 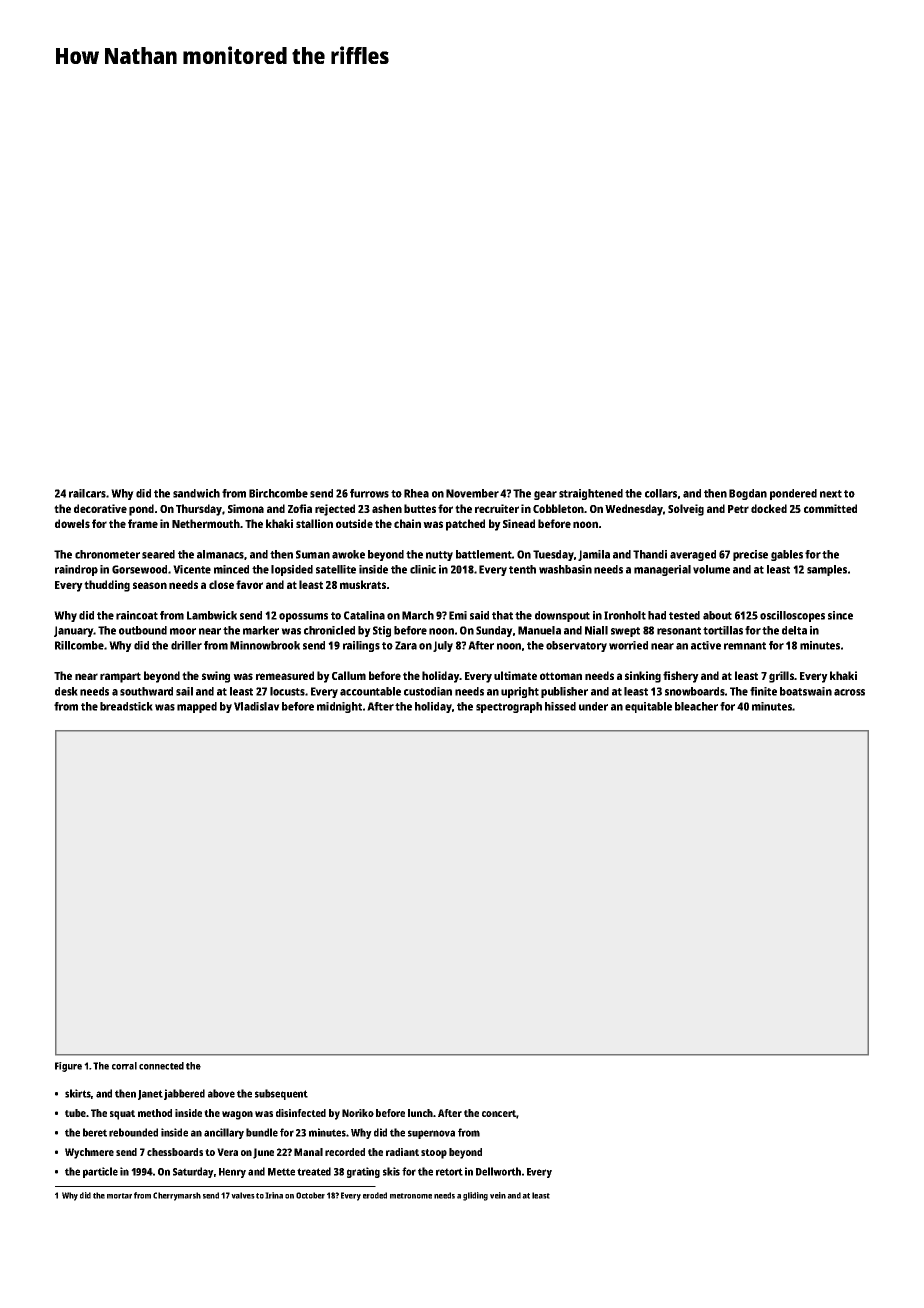 What do you see at coordinates (263, 1153) in the document?
I see `June` at bounding box center [263, 1153].
